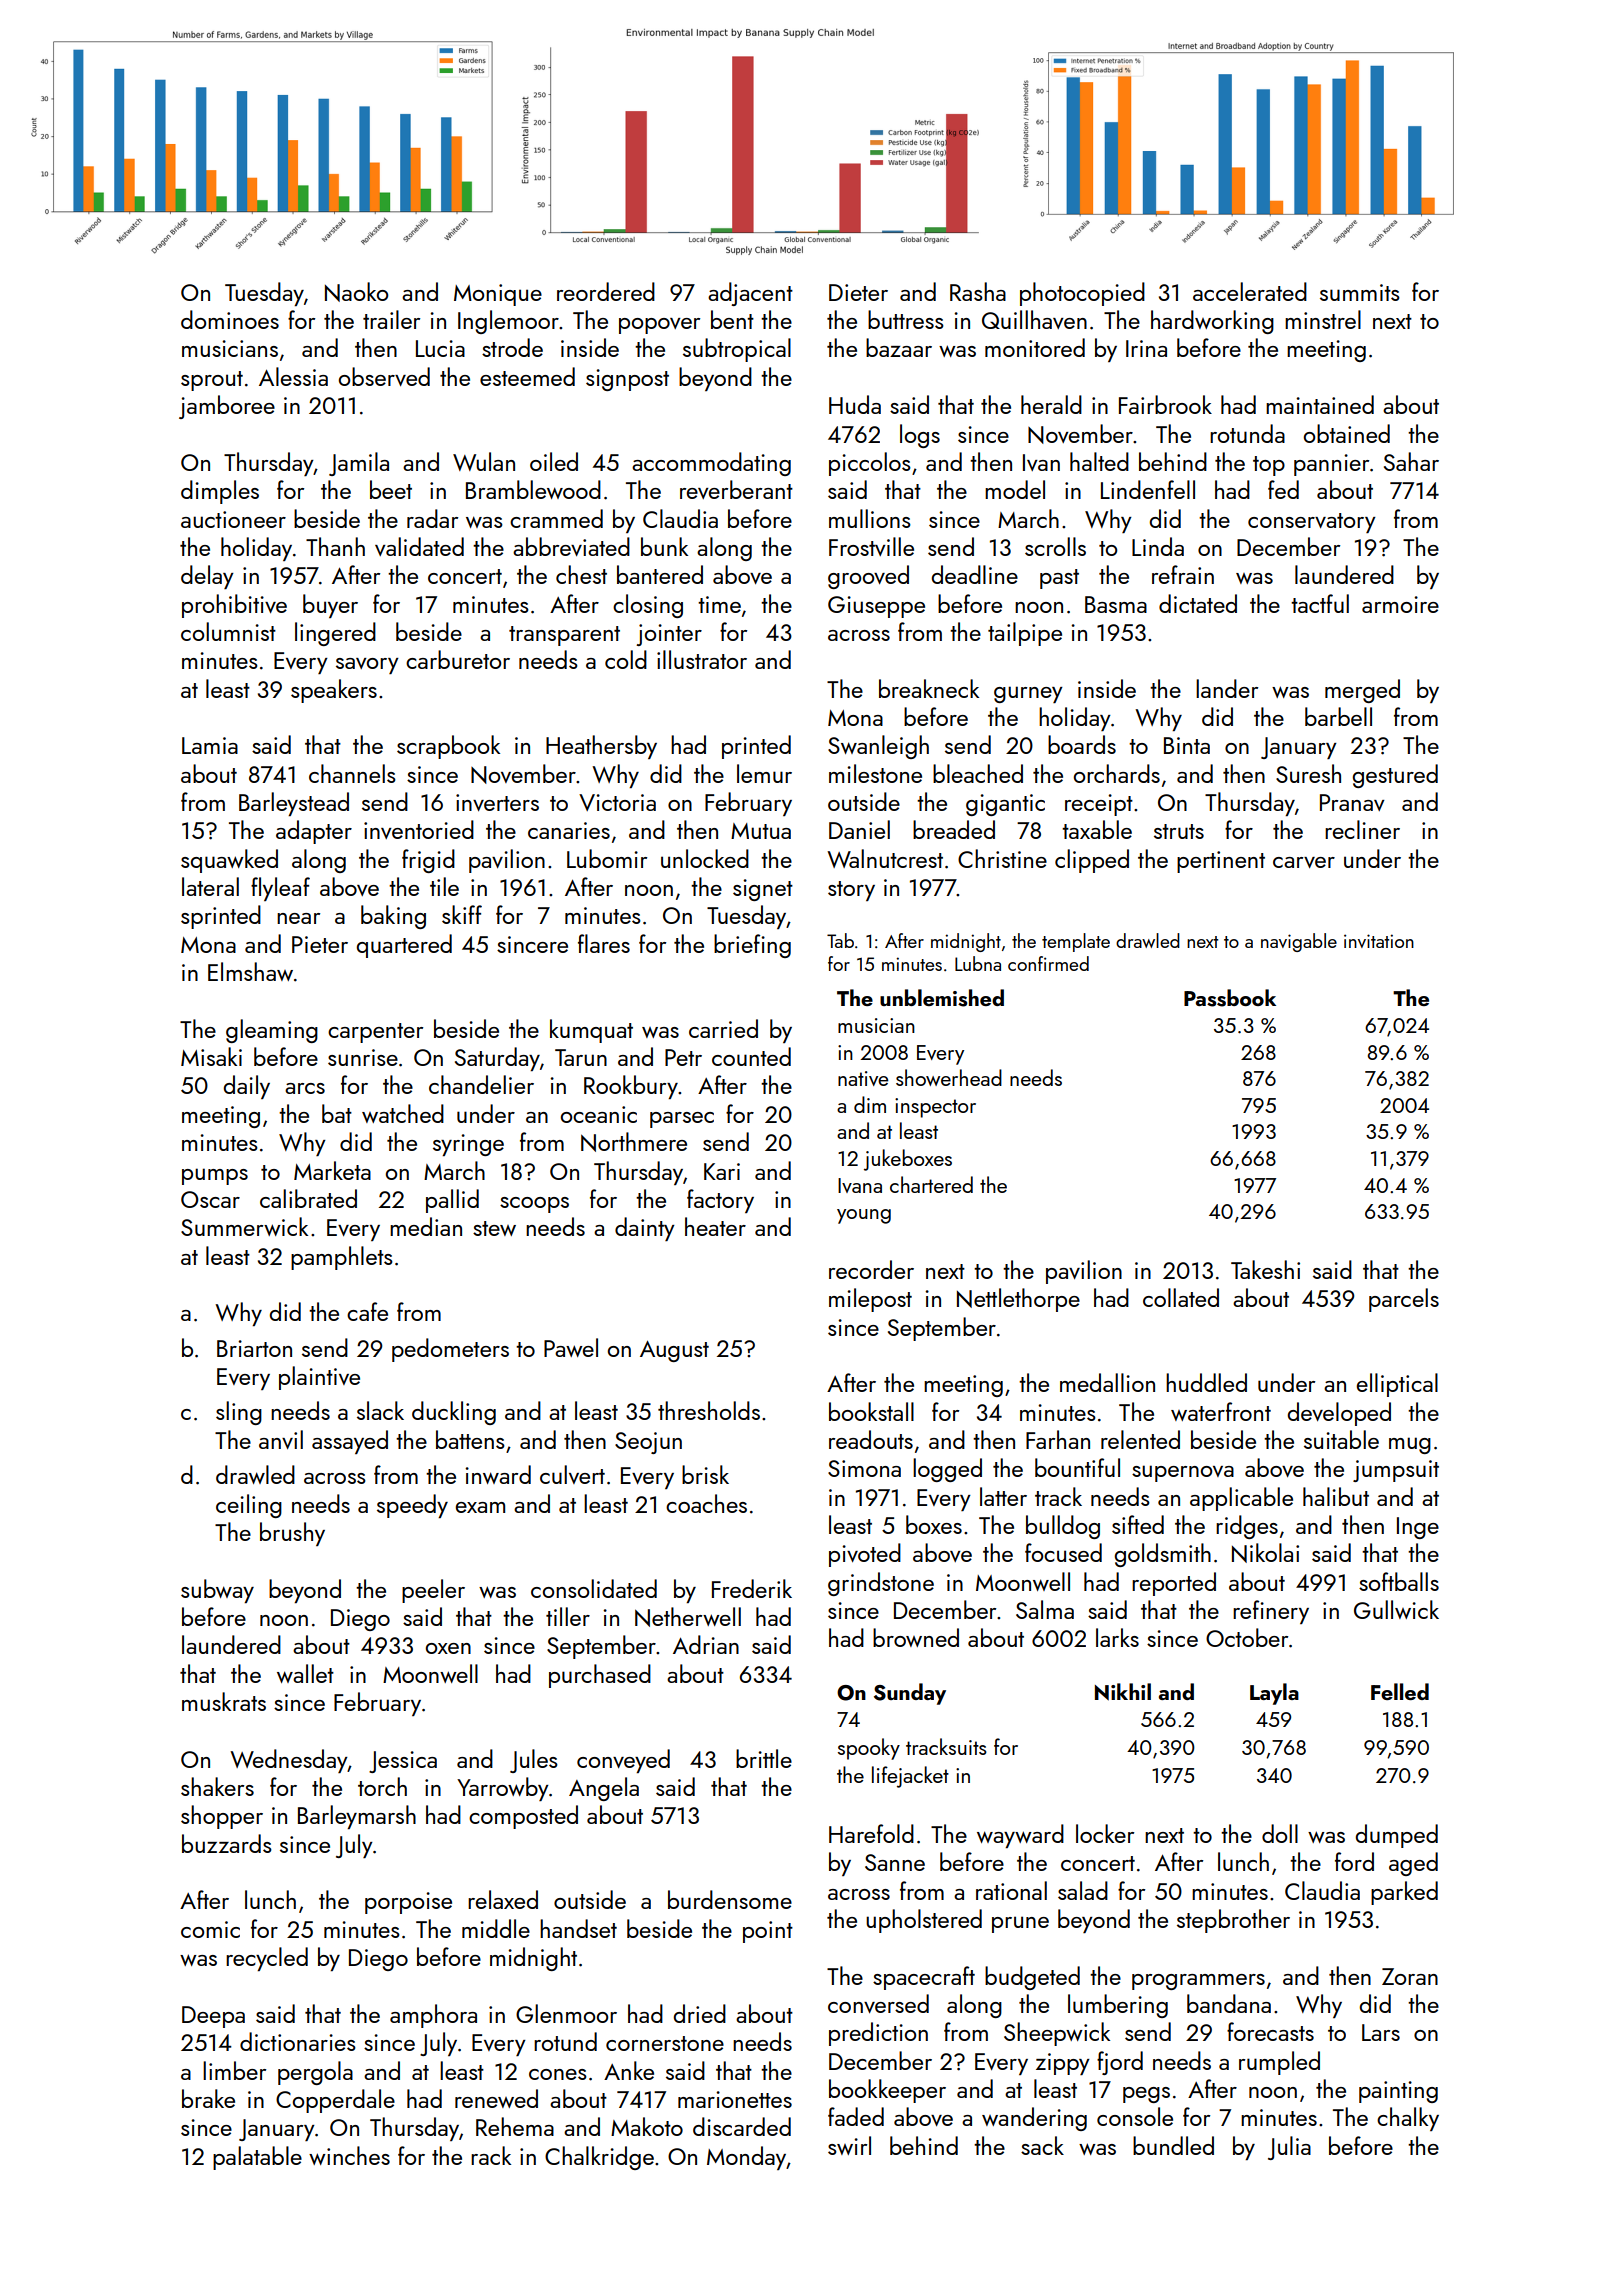 This document has height=2292, width=1620. Describe the element at coordinates (349, 2155) in the document. I see `winches` at that location.
